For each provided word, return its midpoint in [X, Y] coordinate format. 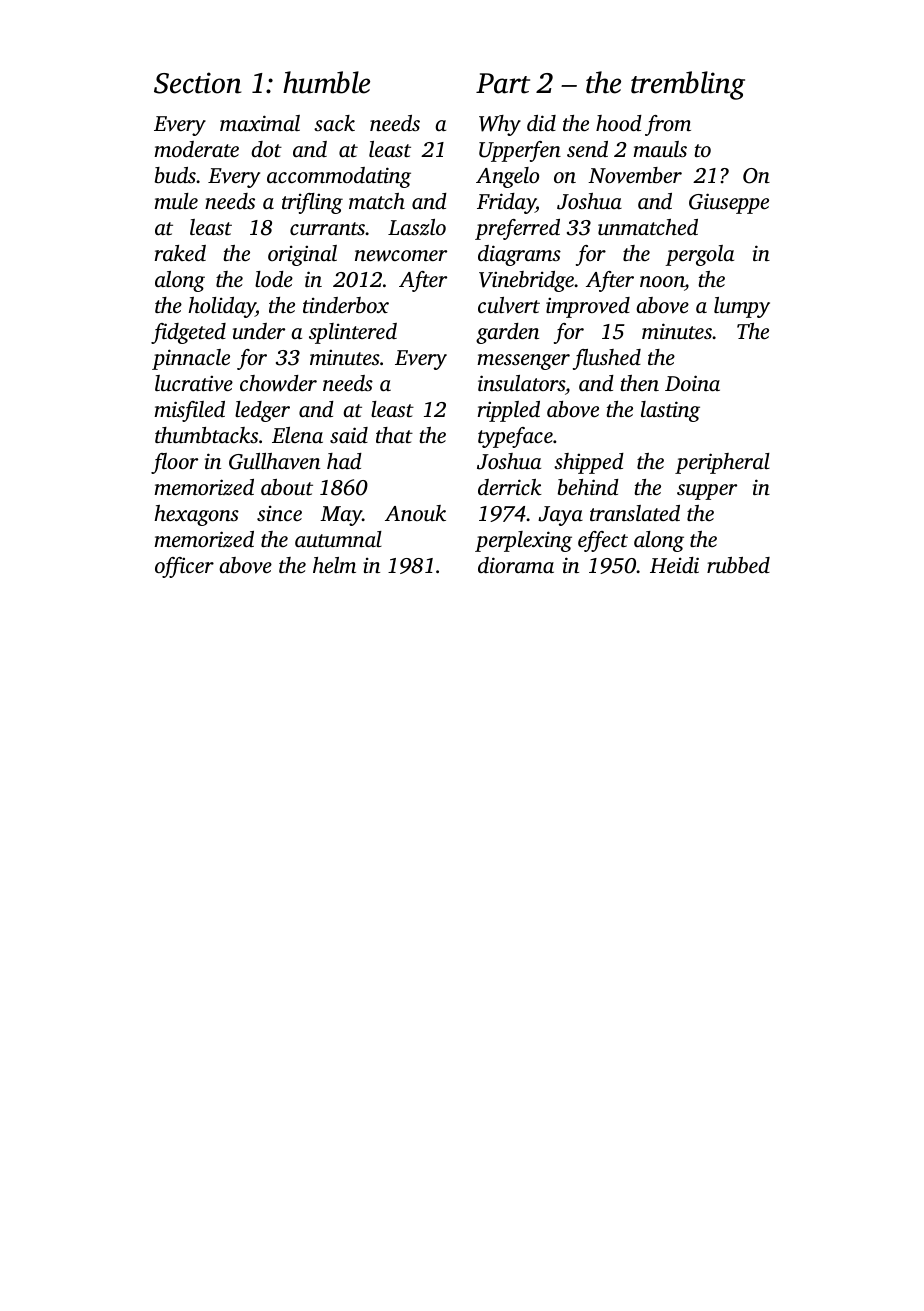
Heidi [674, 565]
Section [197, 83]
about [287, 487]
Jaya [560, 516]
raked [180, 253]
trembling [688, 85]
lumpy [742, 307]
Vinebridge [526, 281]
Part [503, 83]
